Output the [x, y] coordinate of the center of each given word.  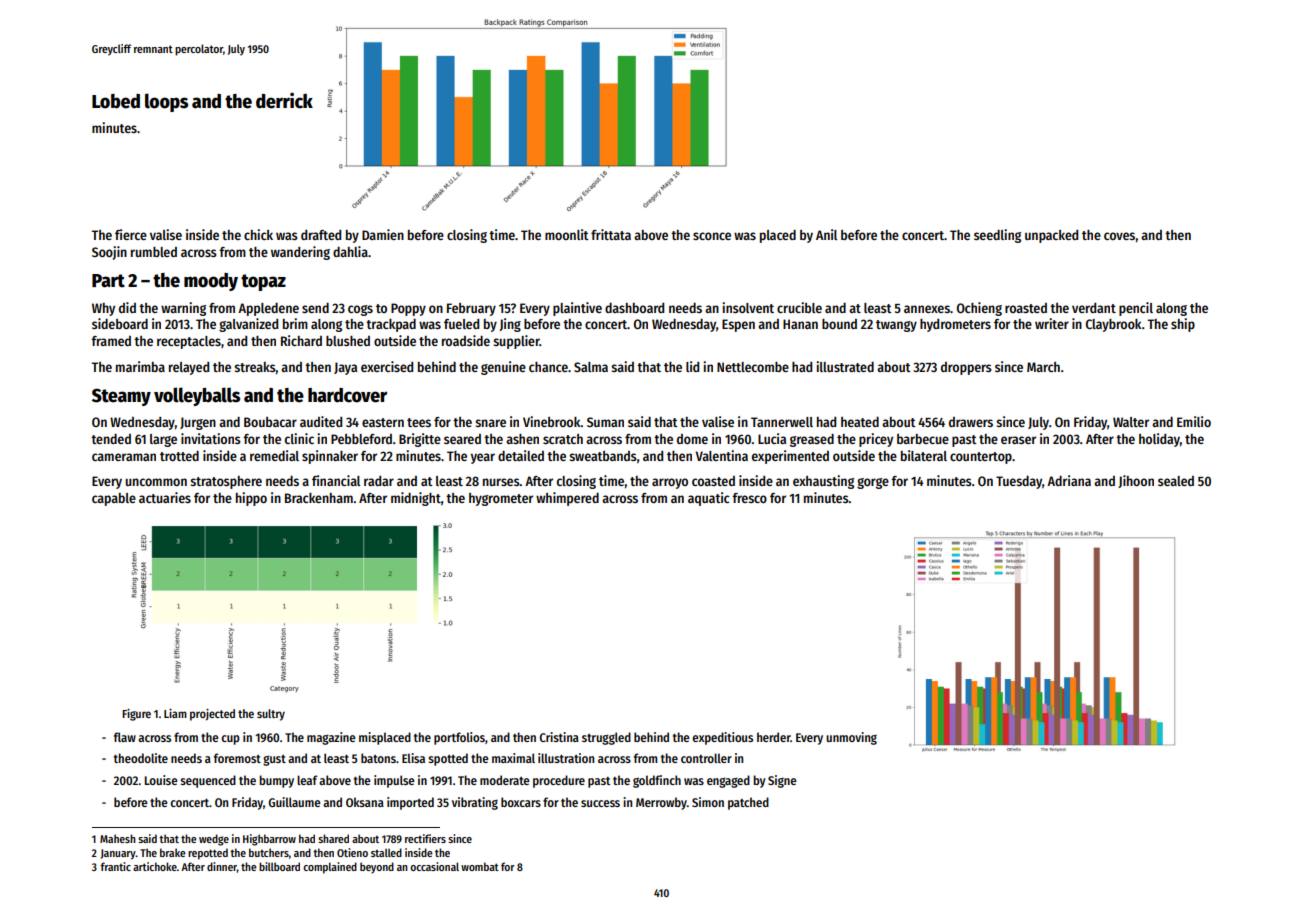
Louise [161, 780]
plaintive [577, 309]
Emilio [1194, 421]
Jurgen [198, 423]
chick [258, 234]
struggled [606, 738]
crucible [799, 307]
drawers [971, 422]
